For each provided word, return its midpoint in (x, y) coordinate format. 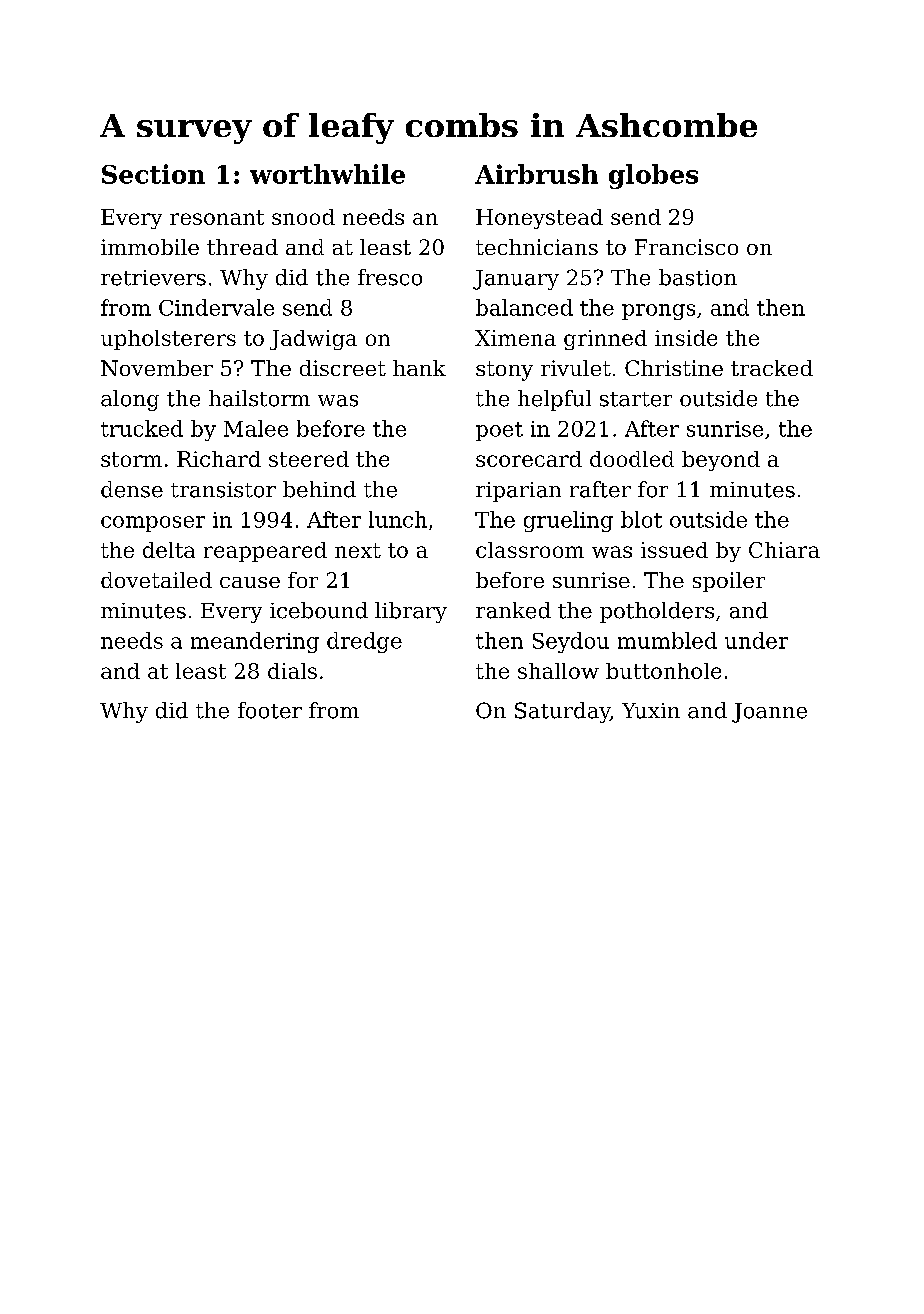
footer (270, 710)
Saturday (562, 712)
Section (153, 174)
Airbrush (536, 174)
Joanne (769, 713)
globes (653, 176)
